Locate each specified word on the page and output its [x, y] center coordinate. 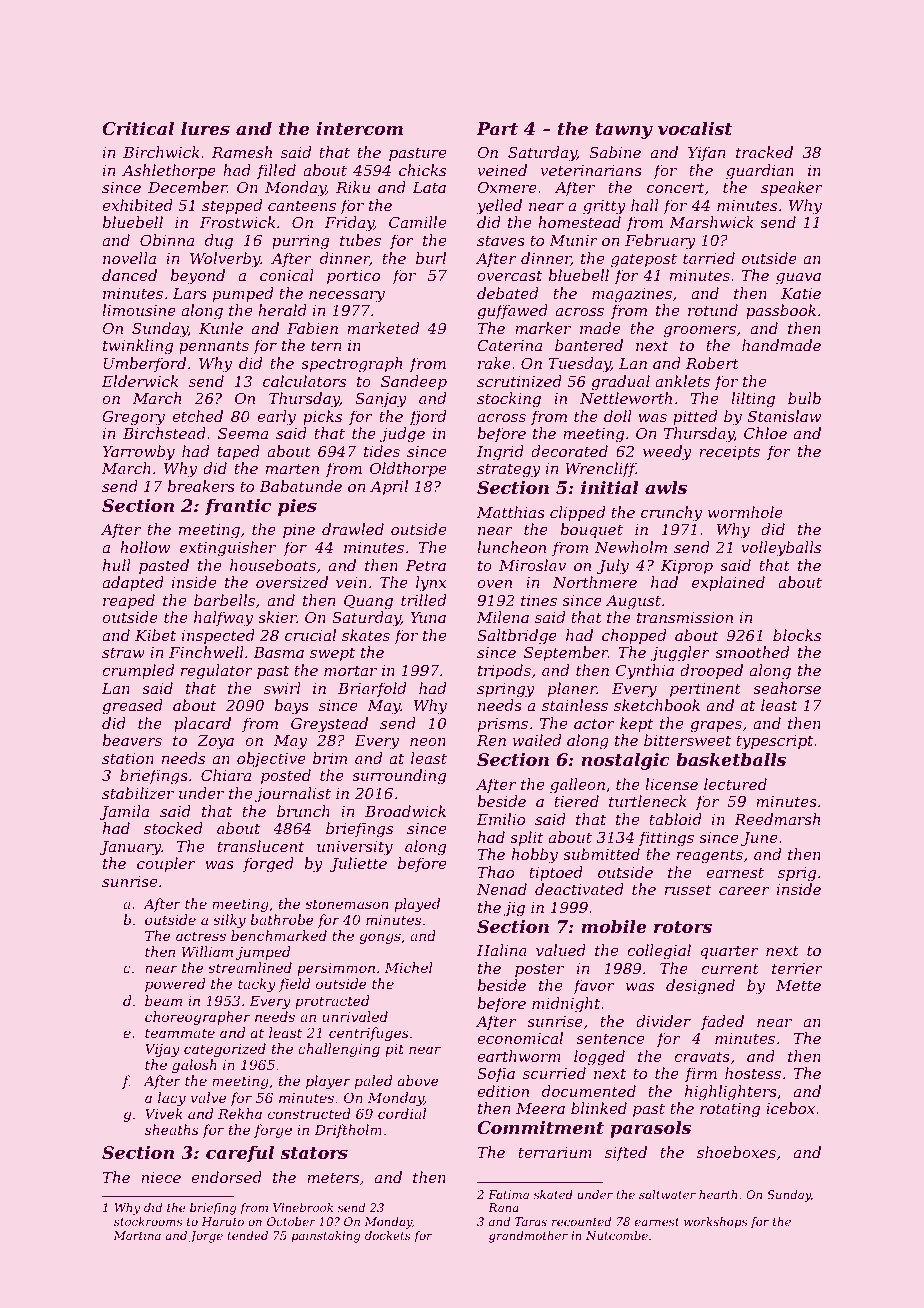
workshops [715, 1223]
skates [366, 635]
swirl [282, 688]
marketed [383, 328]
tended [248, 1235]
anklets [682, 381]
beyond [197, 277]
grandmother [528, 1237]
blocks [797, 635]
